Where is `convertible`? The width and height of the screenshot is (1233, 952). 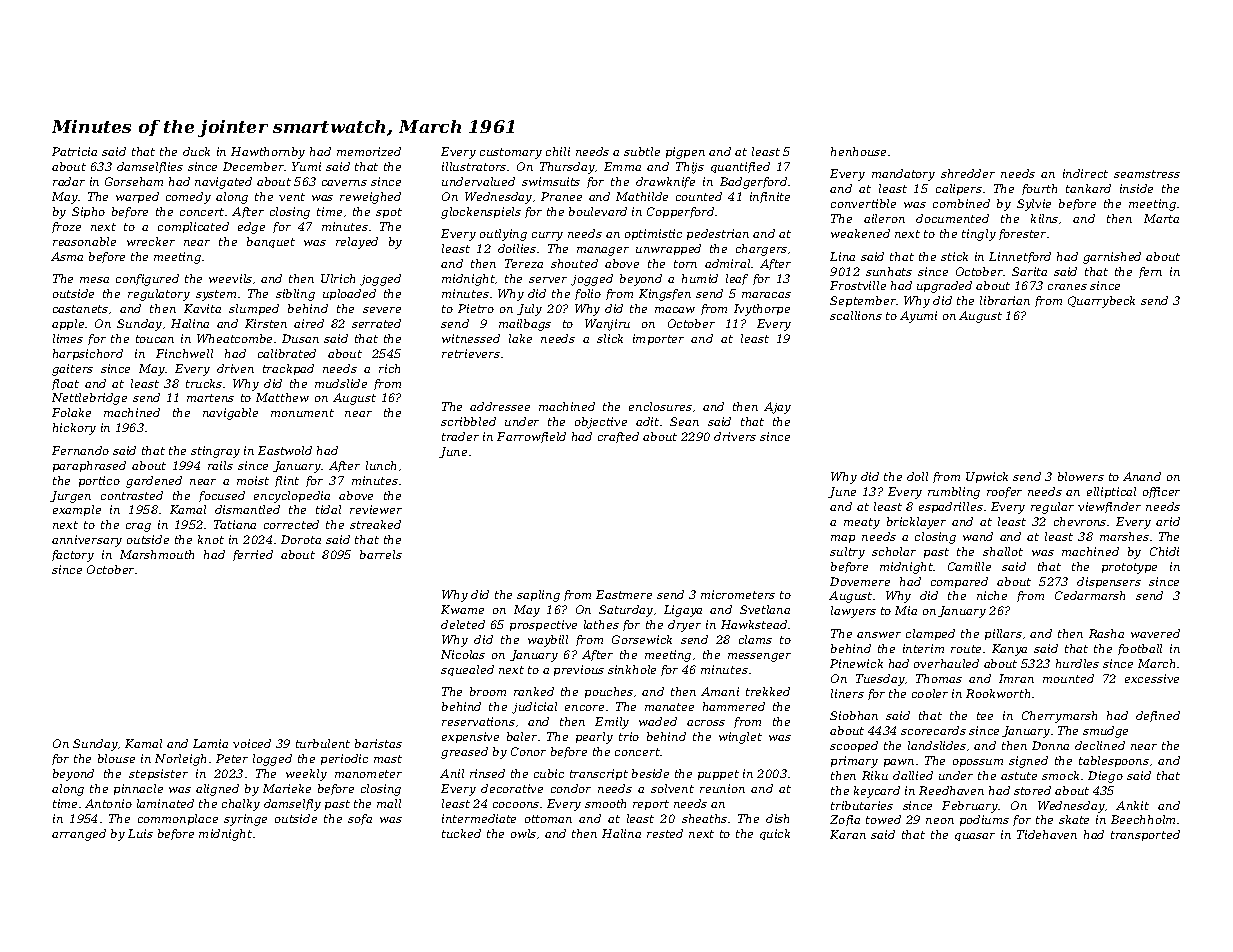
convertible is located at coordinates (863, 203).
